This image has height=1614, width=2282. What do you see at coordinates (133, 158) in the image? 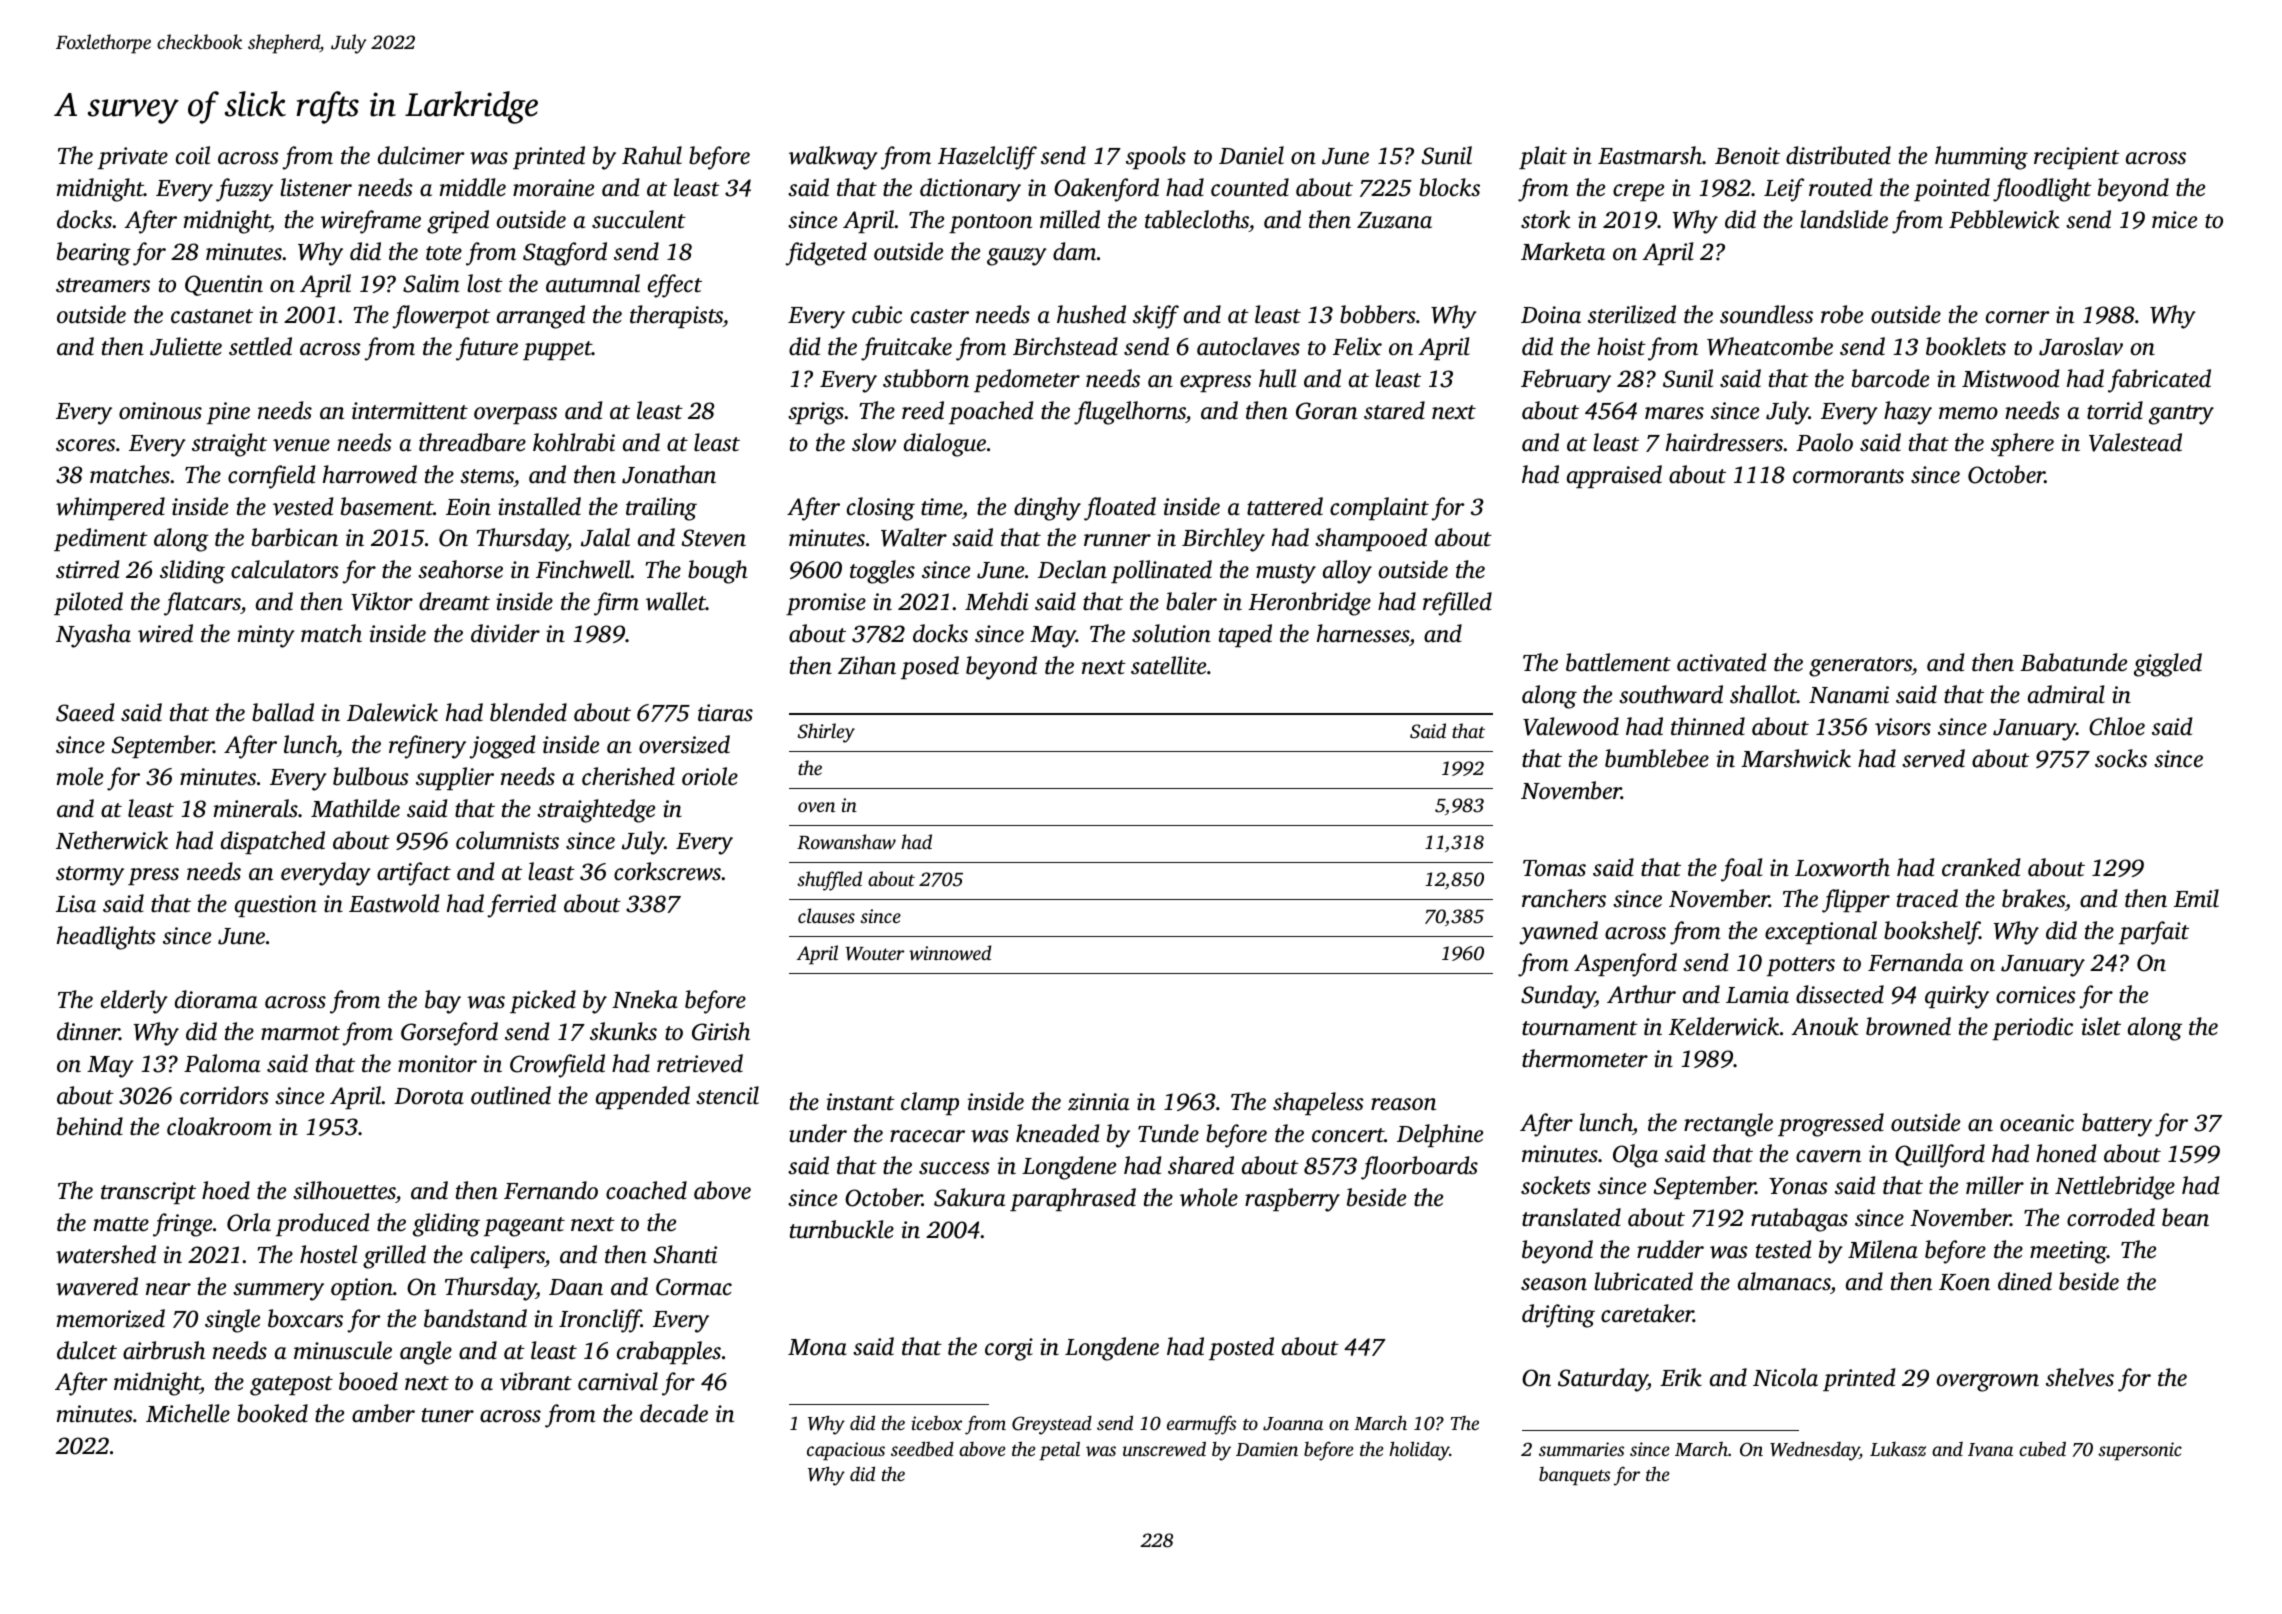
I see `private` at bounding box center [133, 158].
